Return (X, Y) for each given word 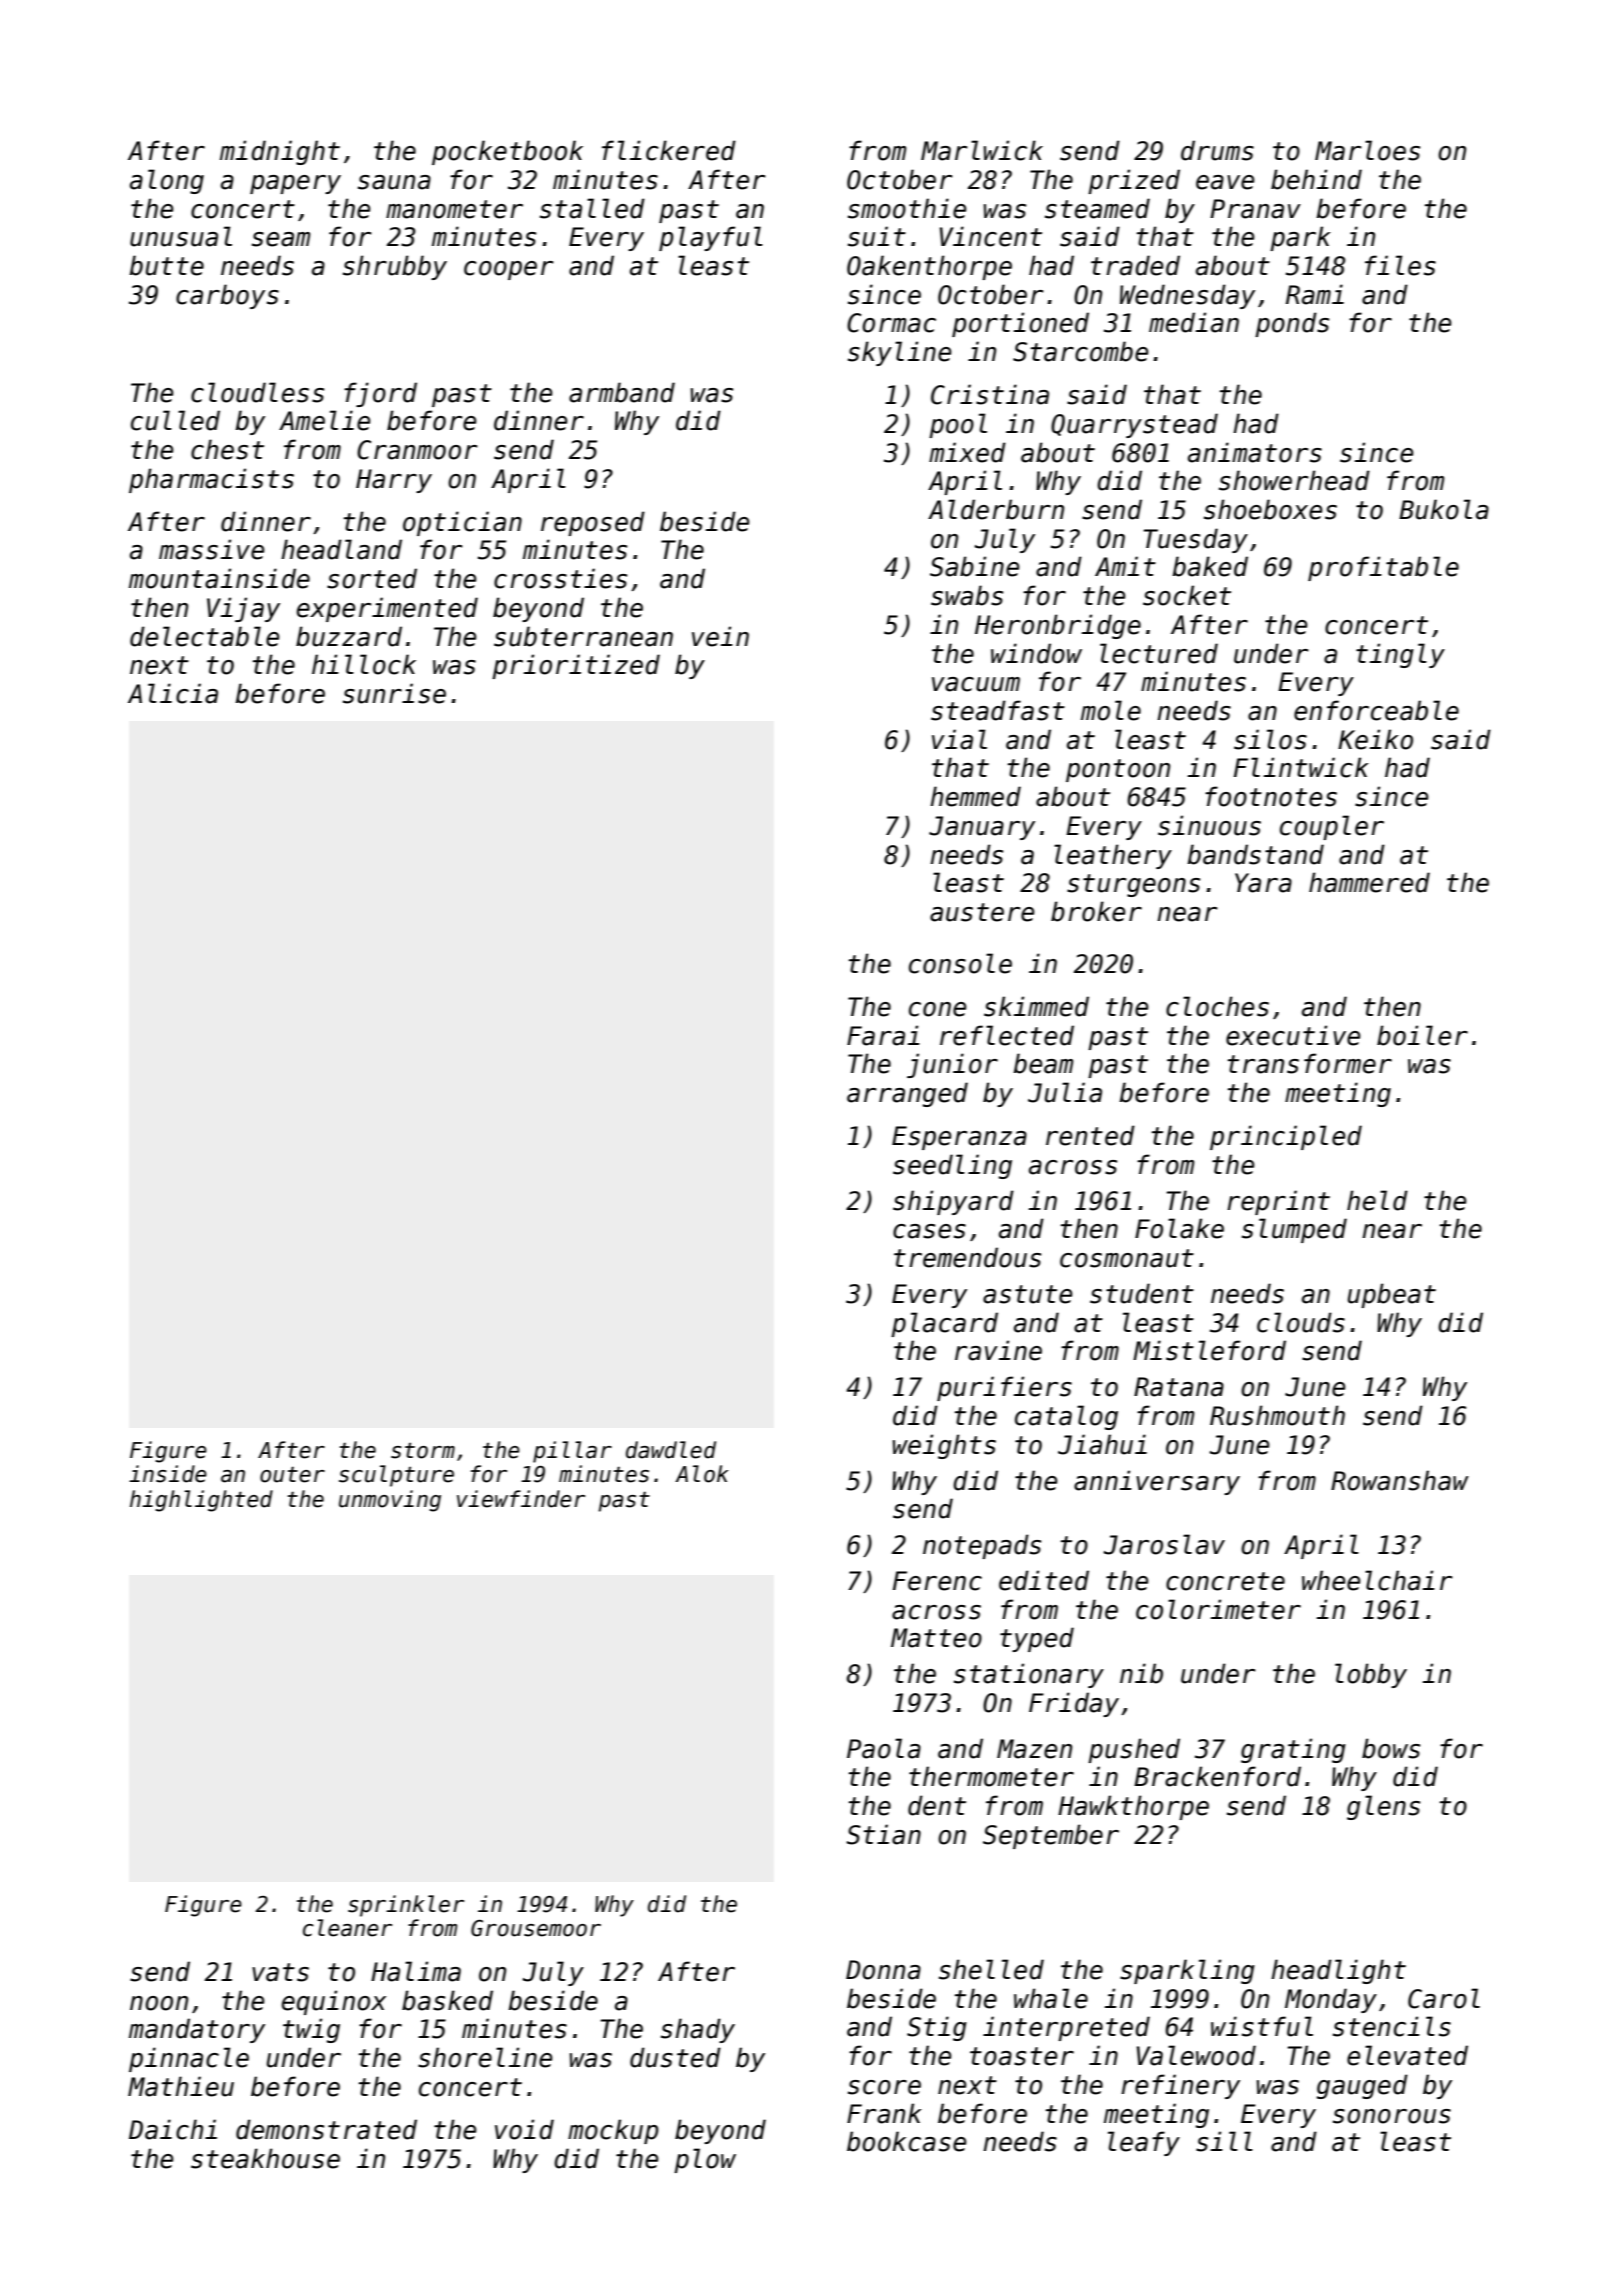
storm (423, 1451)
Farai (883, 1035)
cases (929, 1231)
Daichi (173, 2129)
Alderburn (996, 509)
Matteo (936, 1638)
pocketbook (507, 152)
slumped (1294, 1230)
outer (292, 1474)
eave (1225, 182)
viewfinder (521, 1499)
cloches (1217, 1006)
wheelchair (1377, 1580)
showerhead (1294, 480)
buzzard (349, 636)
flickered (669, 150)
